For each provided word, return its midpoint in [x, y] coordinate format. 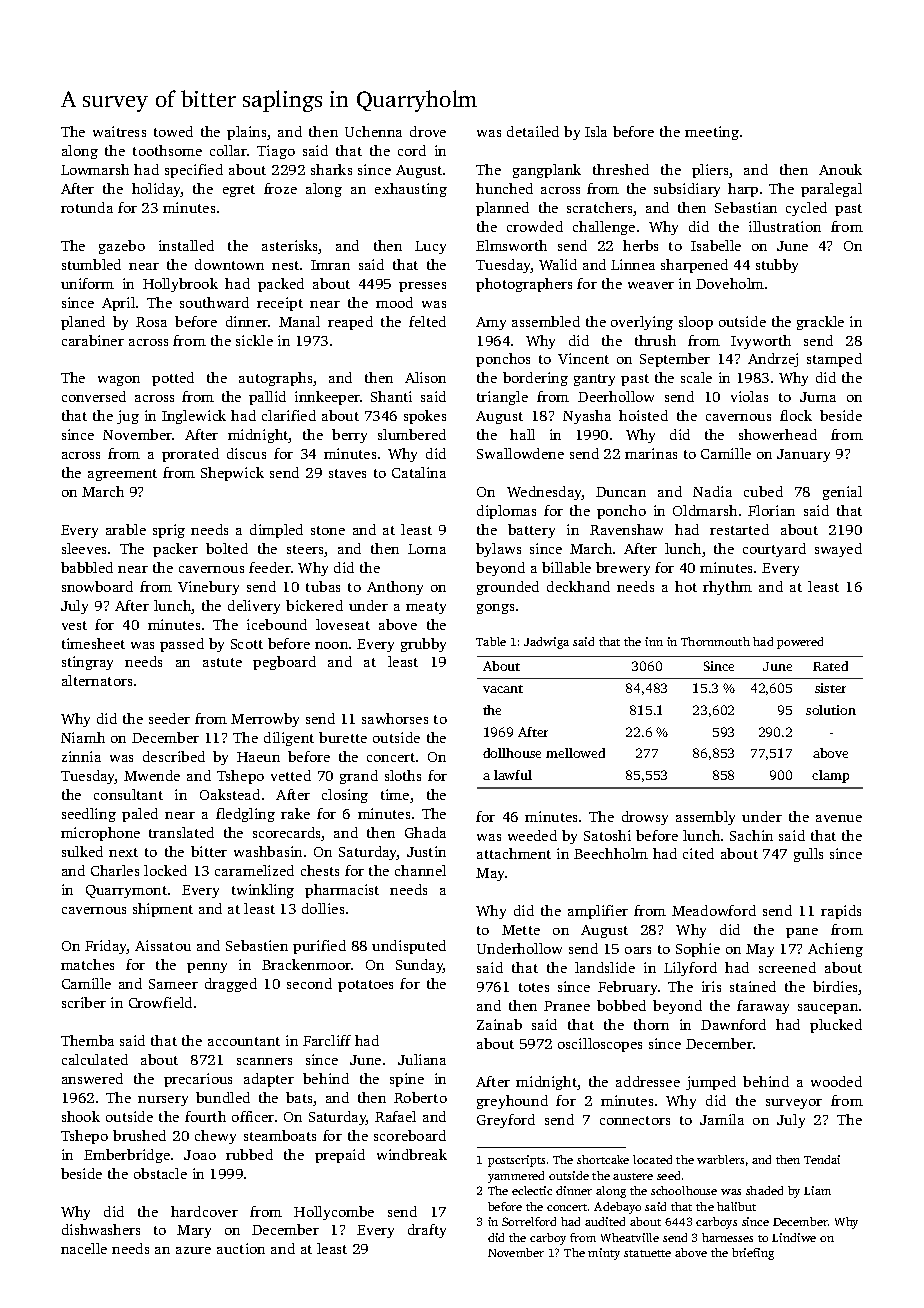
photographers [524, 285]
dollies [323, 908]
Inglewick [194, 417]
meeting [712, 133]
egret [239, 191]
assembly [705, 818]
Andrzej [773, 360]
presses [422, 287]
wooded [836, 1081]
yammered [516, 1177]
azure [193, 1250]
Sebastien [257, 945]
